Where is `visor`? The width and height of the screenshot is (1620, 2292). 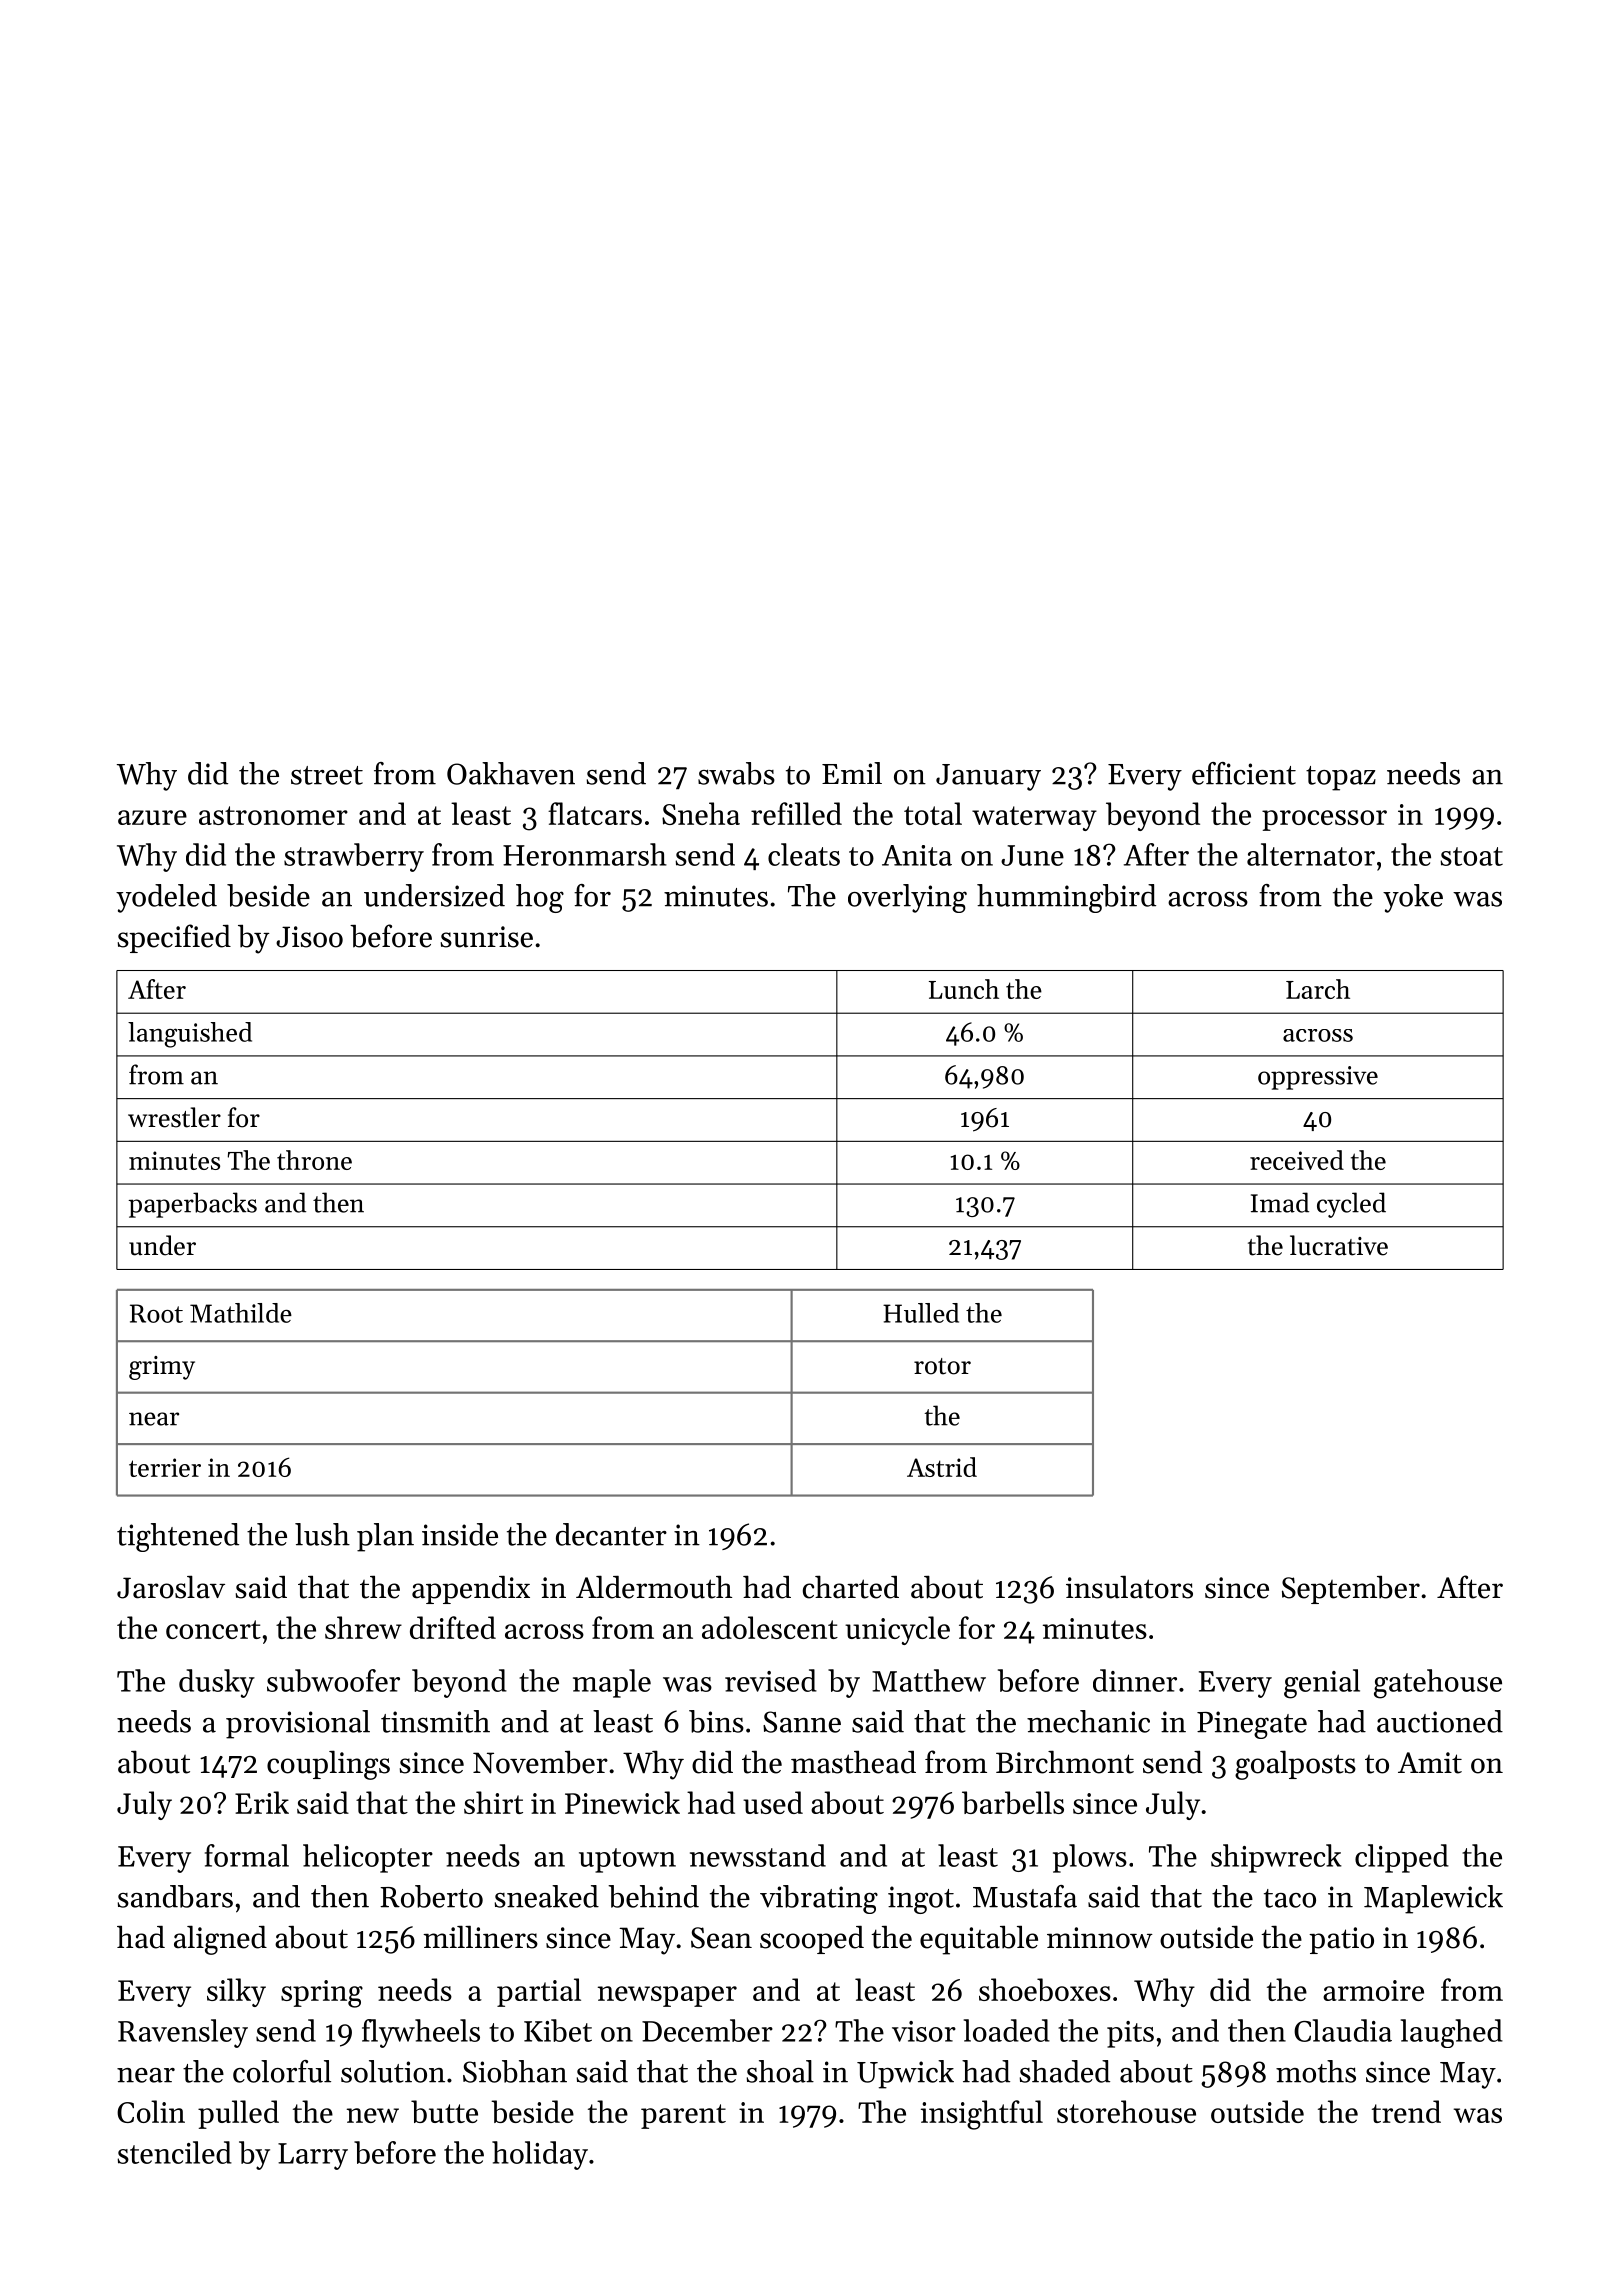
visor is located at coordinates (924, 2031).
